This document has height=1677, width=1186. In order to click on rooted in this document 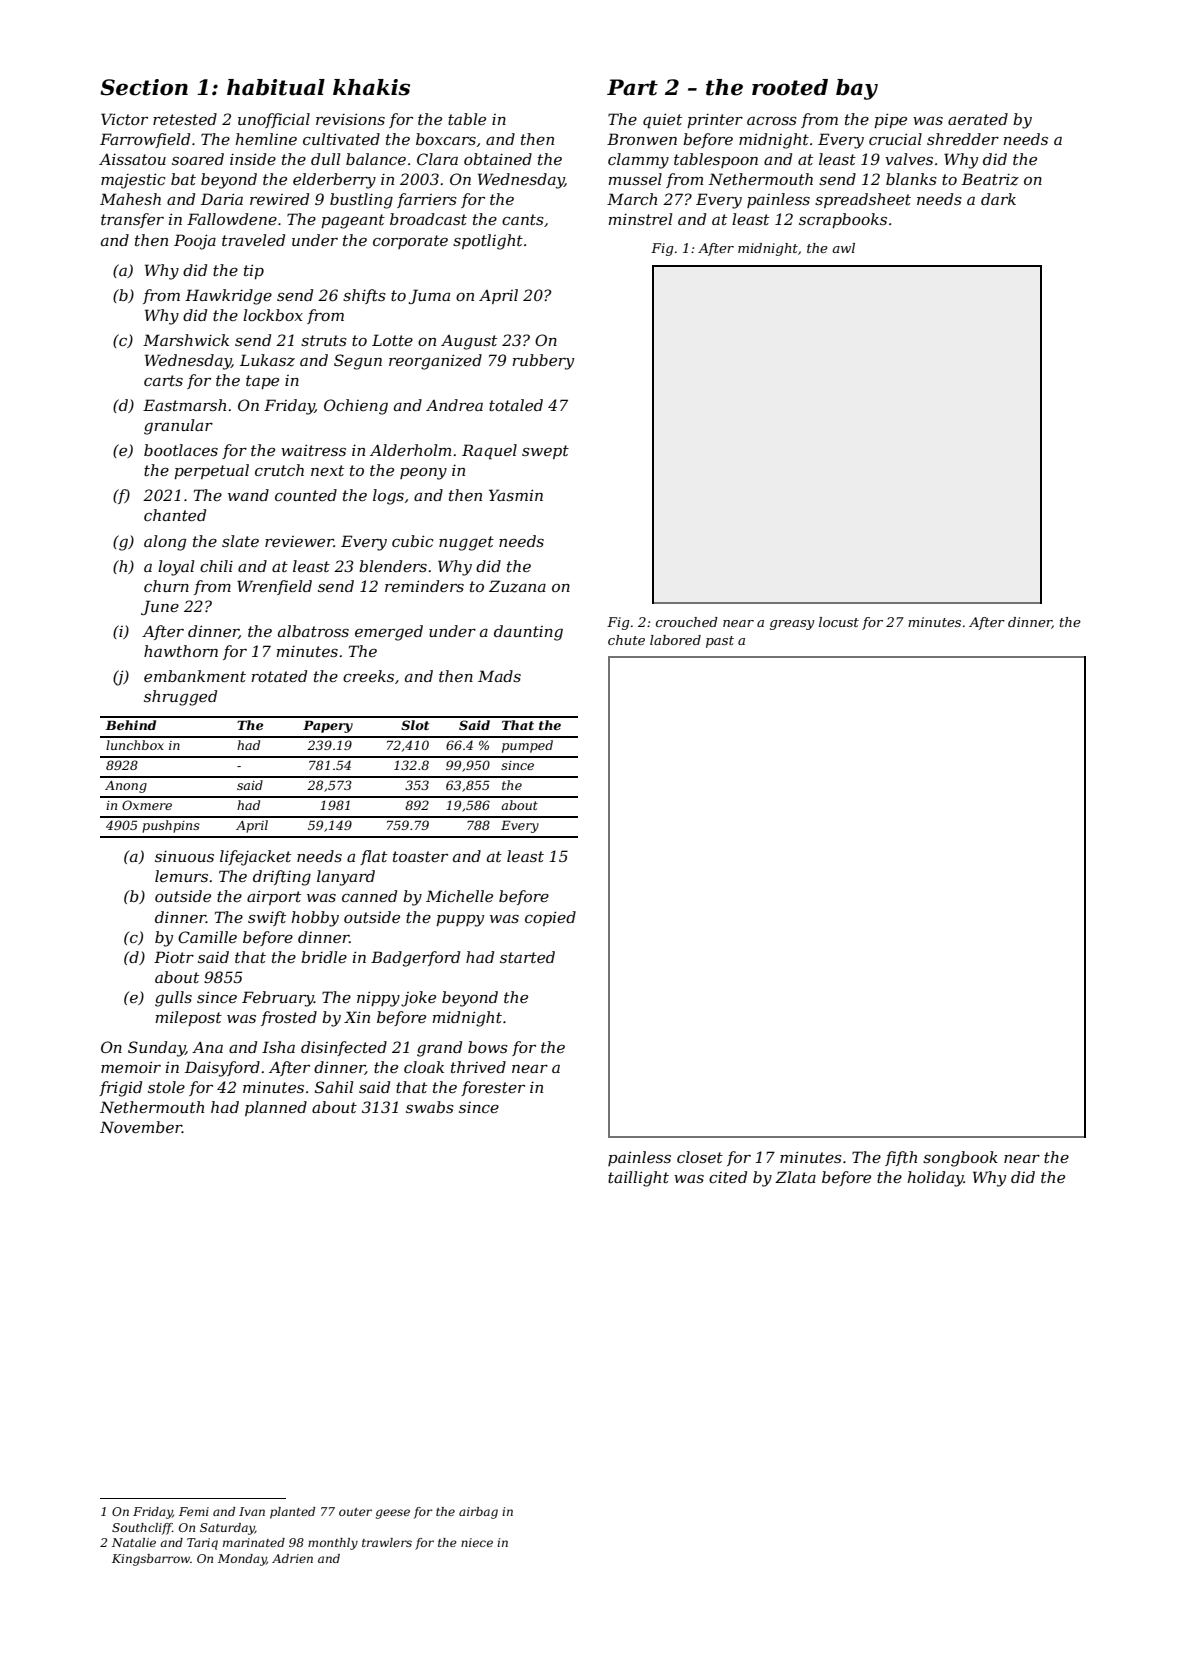, I will do `click(790, 87)`.
